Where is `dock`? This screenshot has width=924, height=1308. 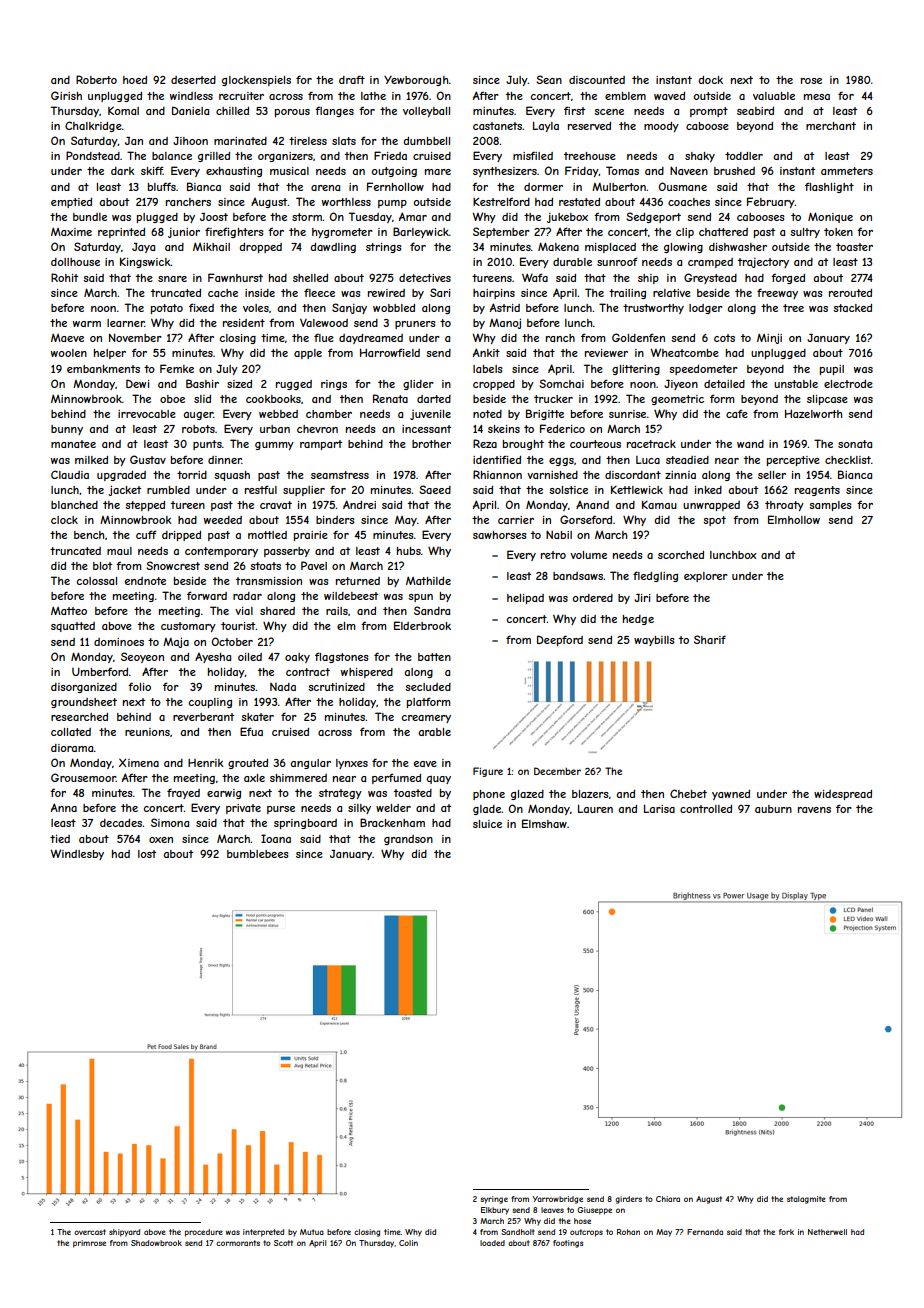 dock is located at coordinates (710, 80).
